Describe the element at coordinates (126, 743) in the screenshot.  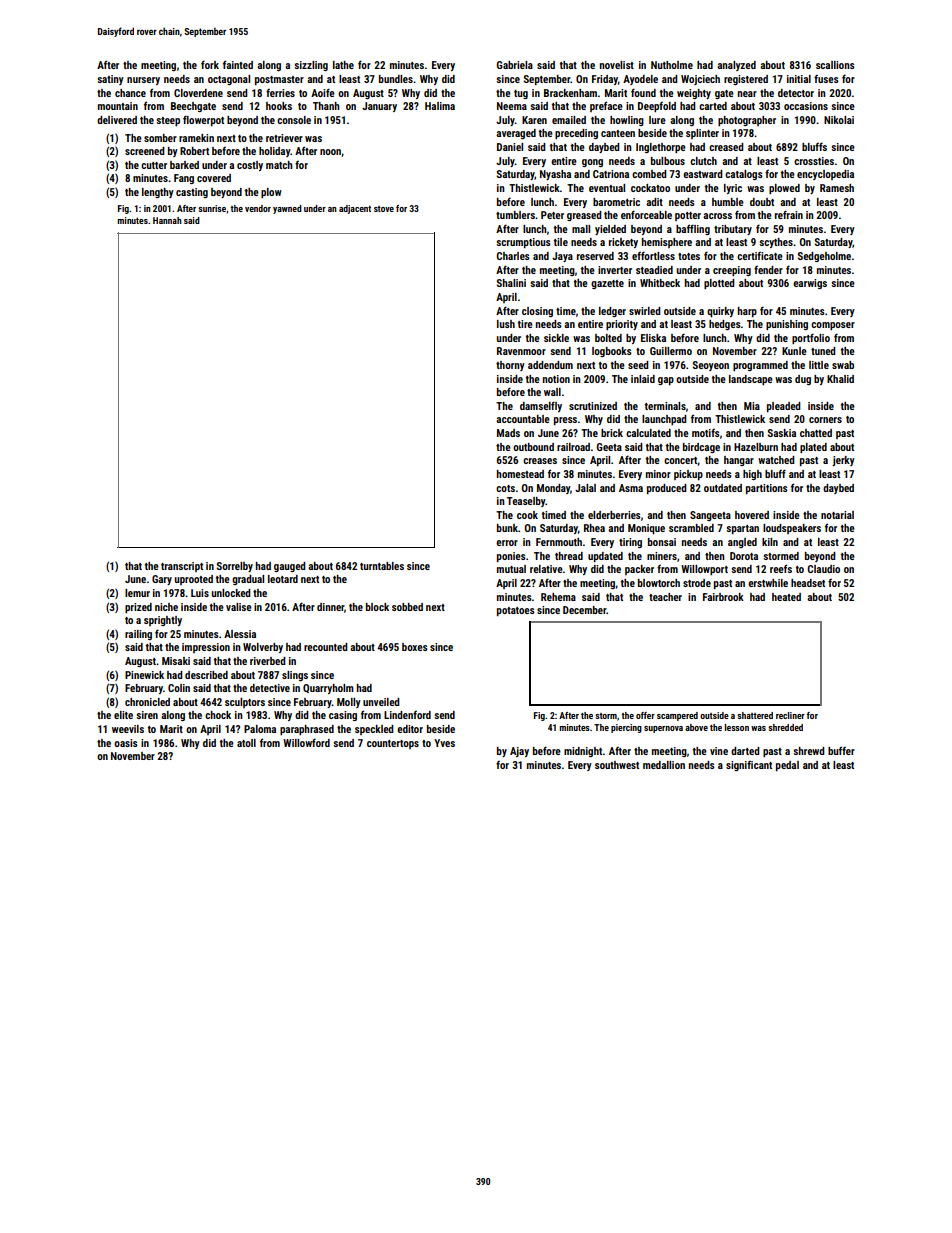
I see `oasis` at that location.
